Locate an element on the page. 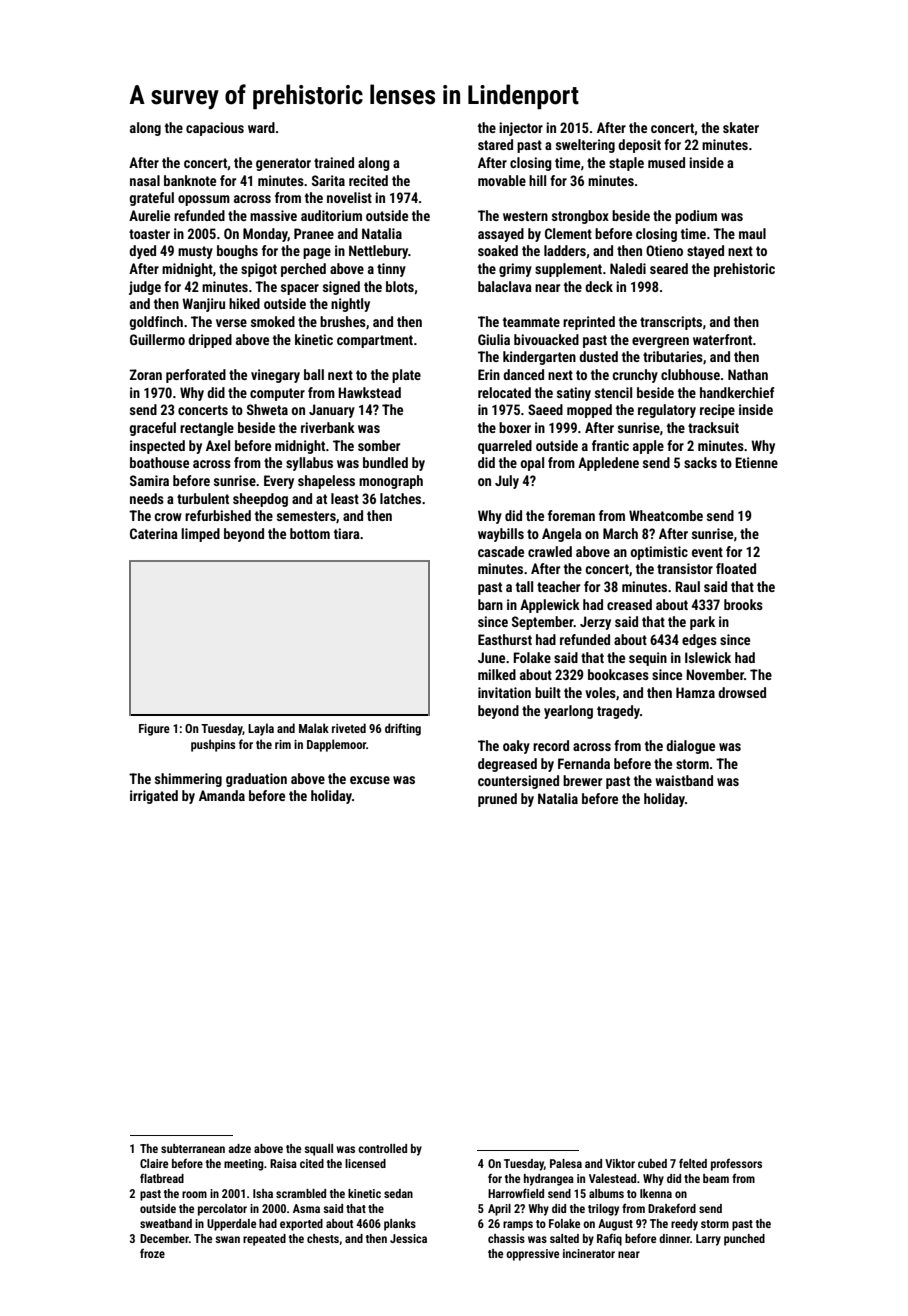 This page has width=908, height=1316. irrigated is located at coordinates (154, 797).
